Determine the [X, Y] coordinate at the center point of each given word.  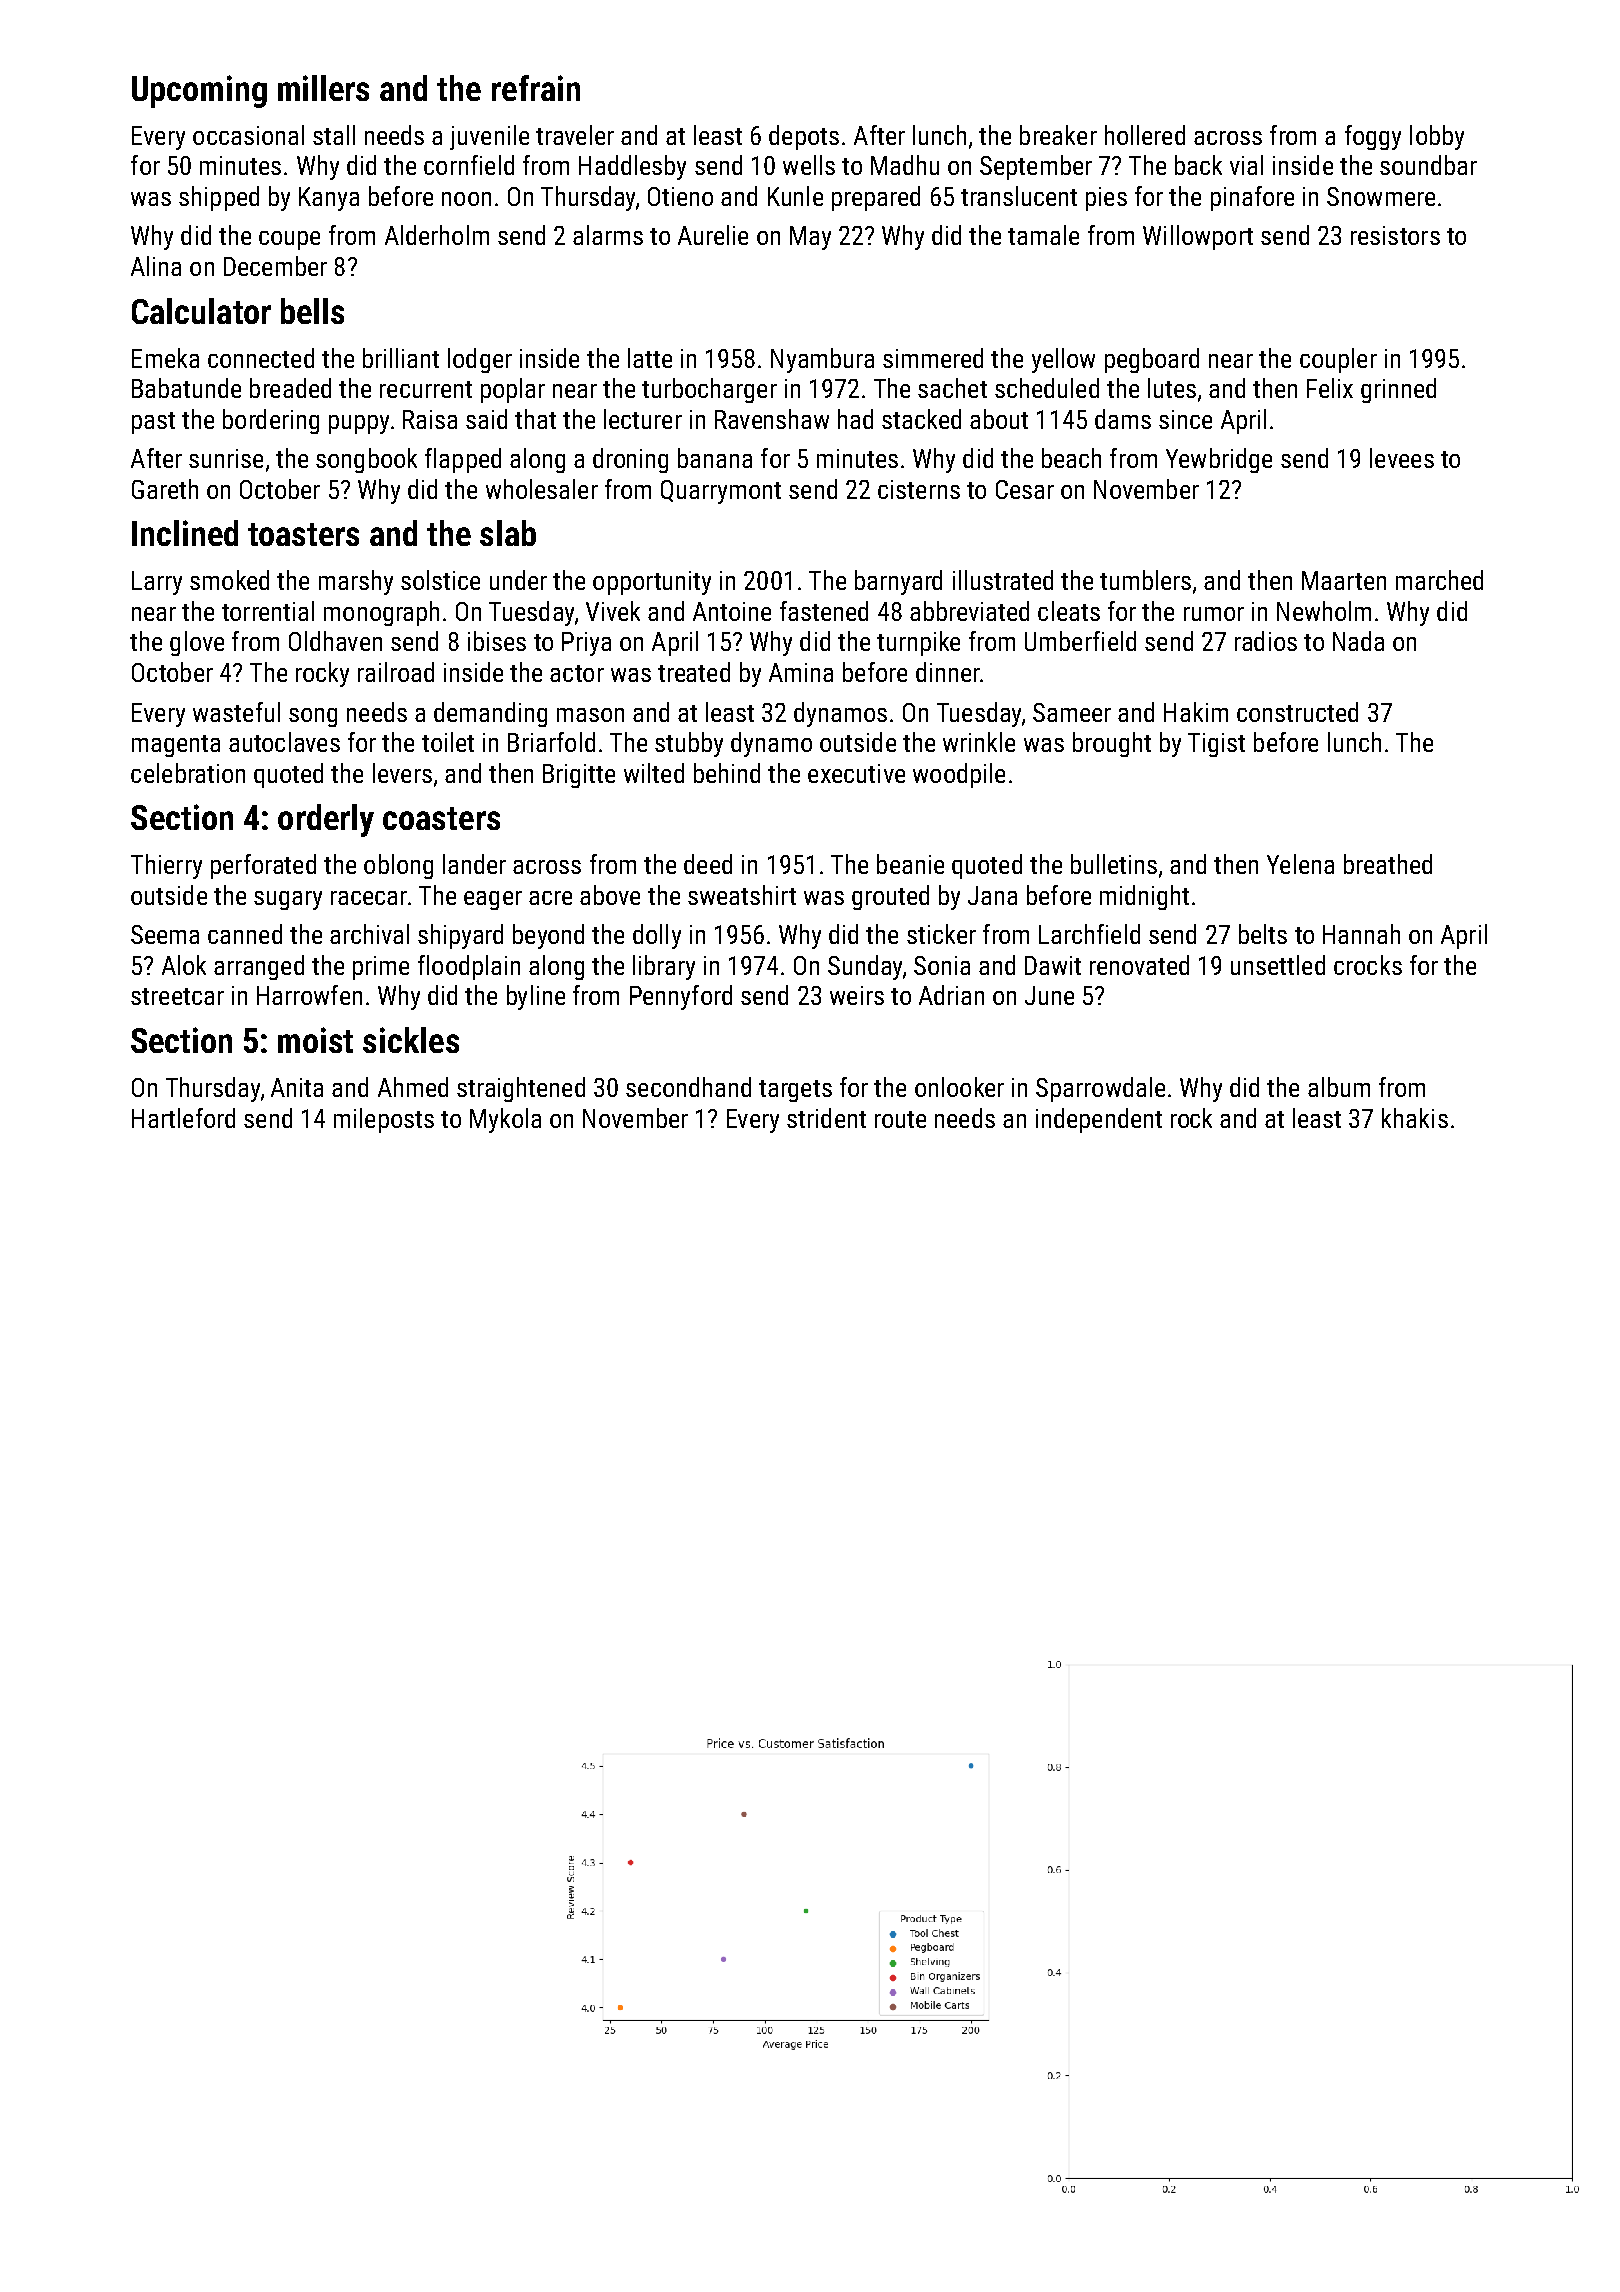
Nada [1358, 641]
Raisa [430, 419]
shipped [219, 198]
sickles [411, 1040]
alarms [608, 235]
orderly [326, 820]
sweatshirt [742, 895]
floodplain [469, 967]
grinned [1398, 390]
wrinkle [979, 742]
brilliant [401, 358]
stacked [921, 419]
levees [1402, 458]
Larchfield [1089, 934]
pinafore [1252, 198]
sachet [952, 388]
